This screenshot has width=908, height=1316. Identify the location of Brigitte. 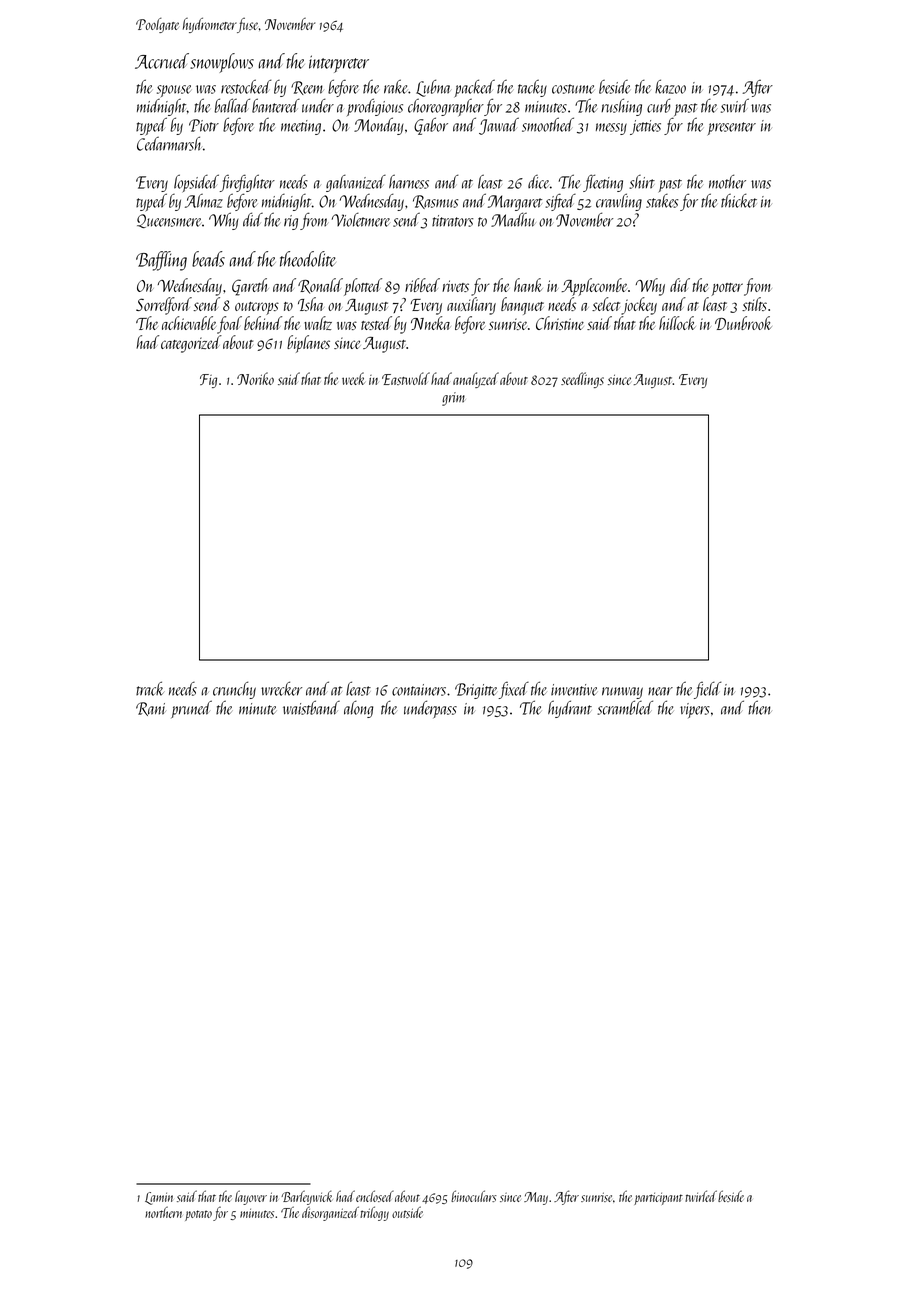
(476, 691).
